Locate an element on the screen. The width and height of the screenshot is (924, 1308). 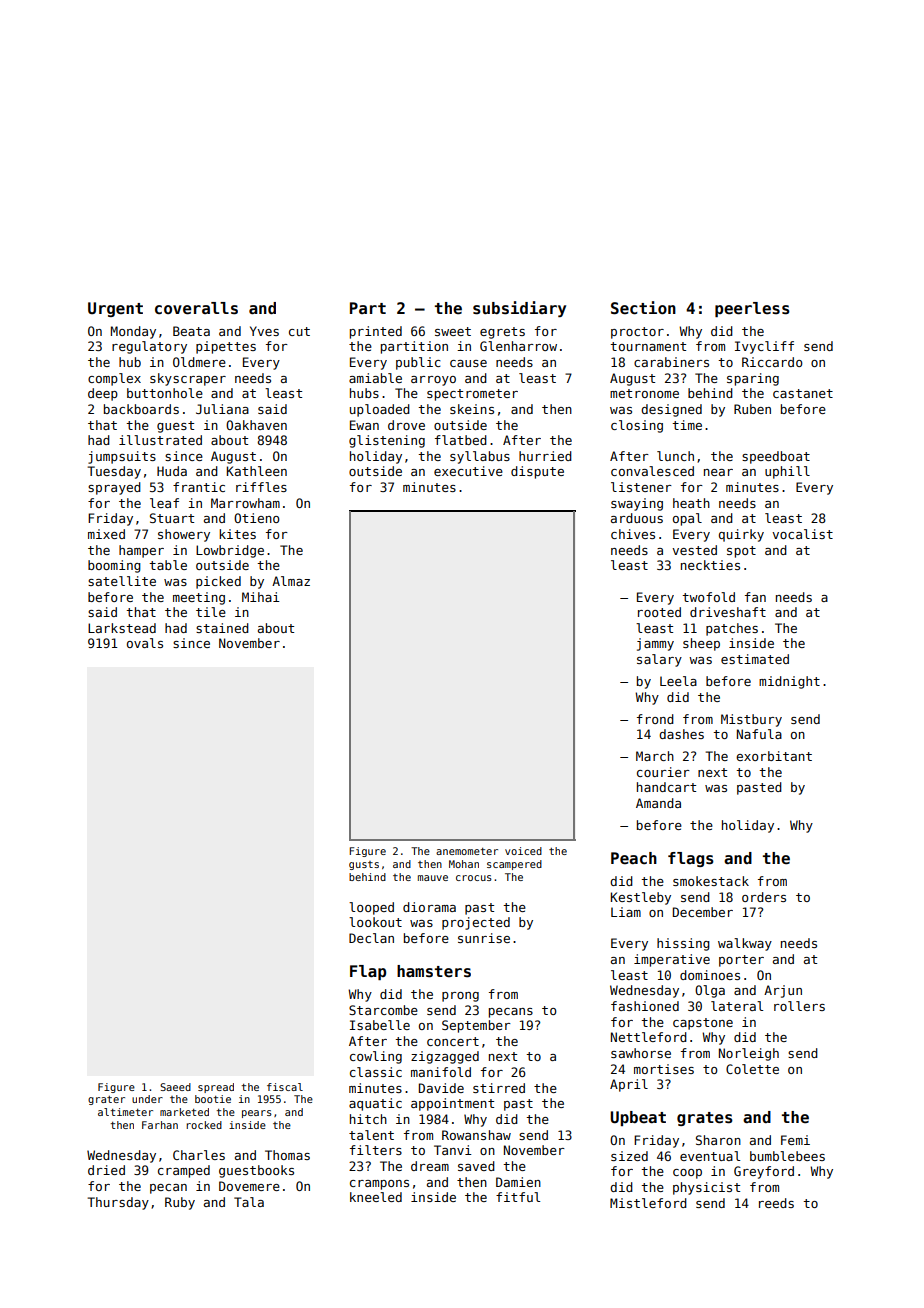
dashes is located at coordinates (681, 734).
